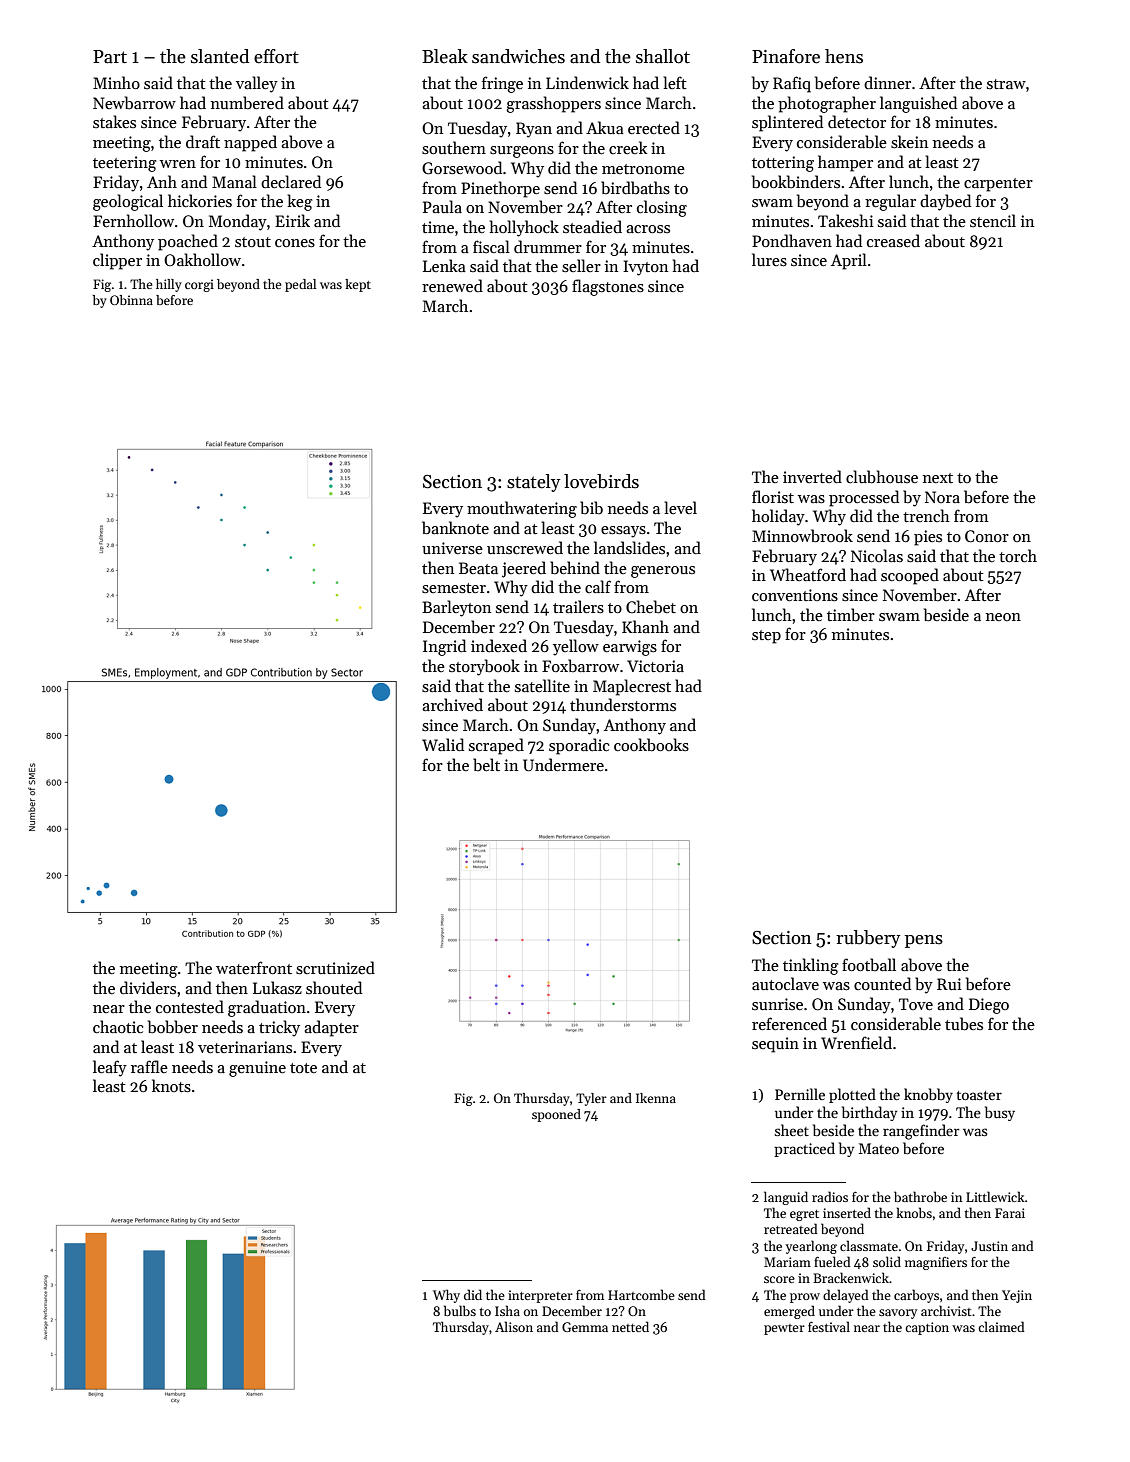 This screenshot has height=1462, width=1130. What do you see at coordinates (869, 964) in the screenshot?
I see `football` at bounding box center [869, 964].
